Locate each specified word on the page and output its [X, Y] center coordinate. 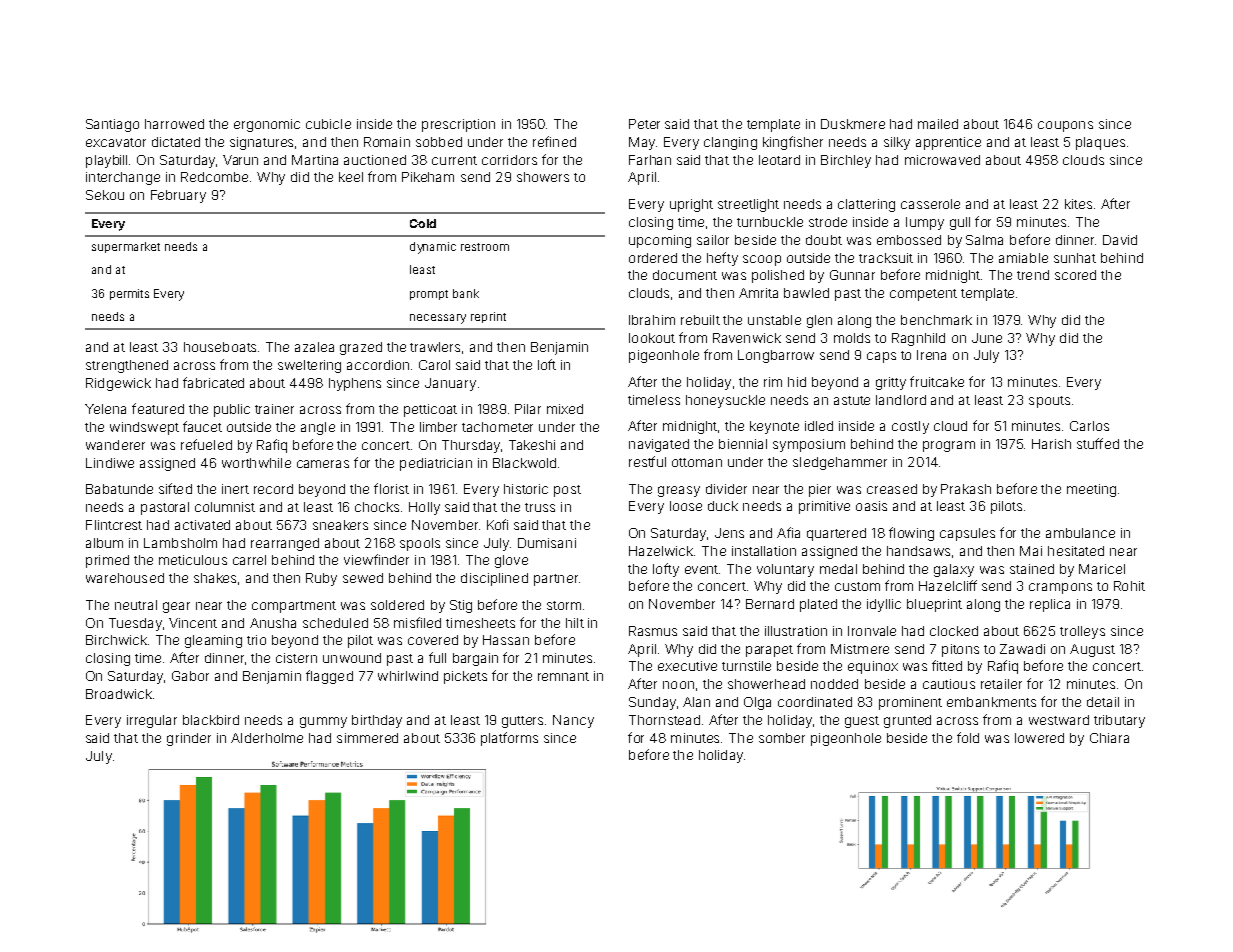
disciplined [494, 579]
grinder [189, 739]
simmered [367, 738]
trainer [274, 409]
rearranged [285, 544]
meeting [1091, 490]
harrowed [174, 124]
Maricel [1102, 569]
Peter [644, 124]
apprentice [948, 143]
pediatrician [436, 464]
